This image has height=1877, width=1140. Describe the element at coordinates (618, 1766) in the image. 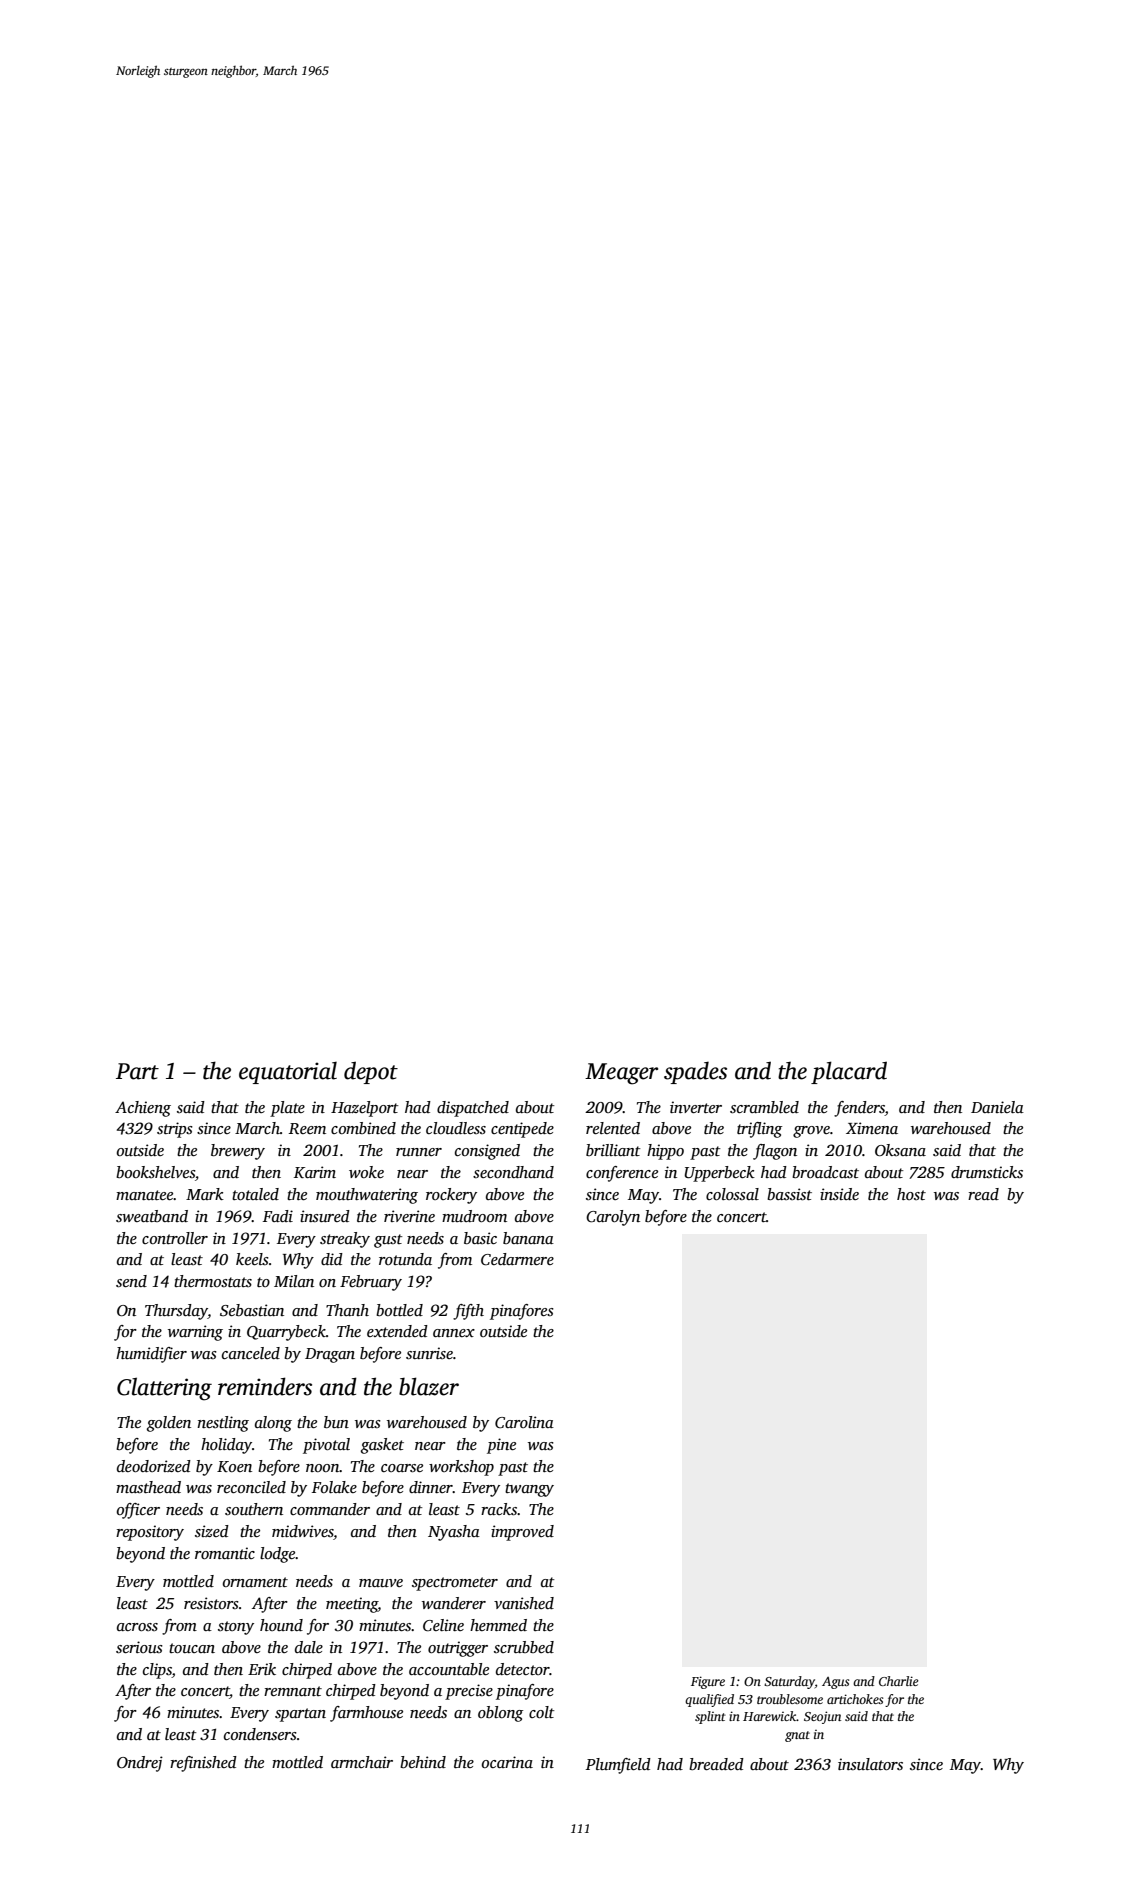

I see `Plumfield` at that location.
